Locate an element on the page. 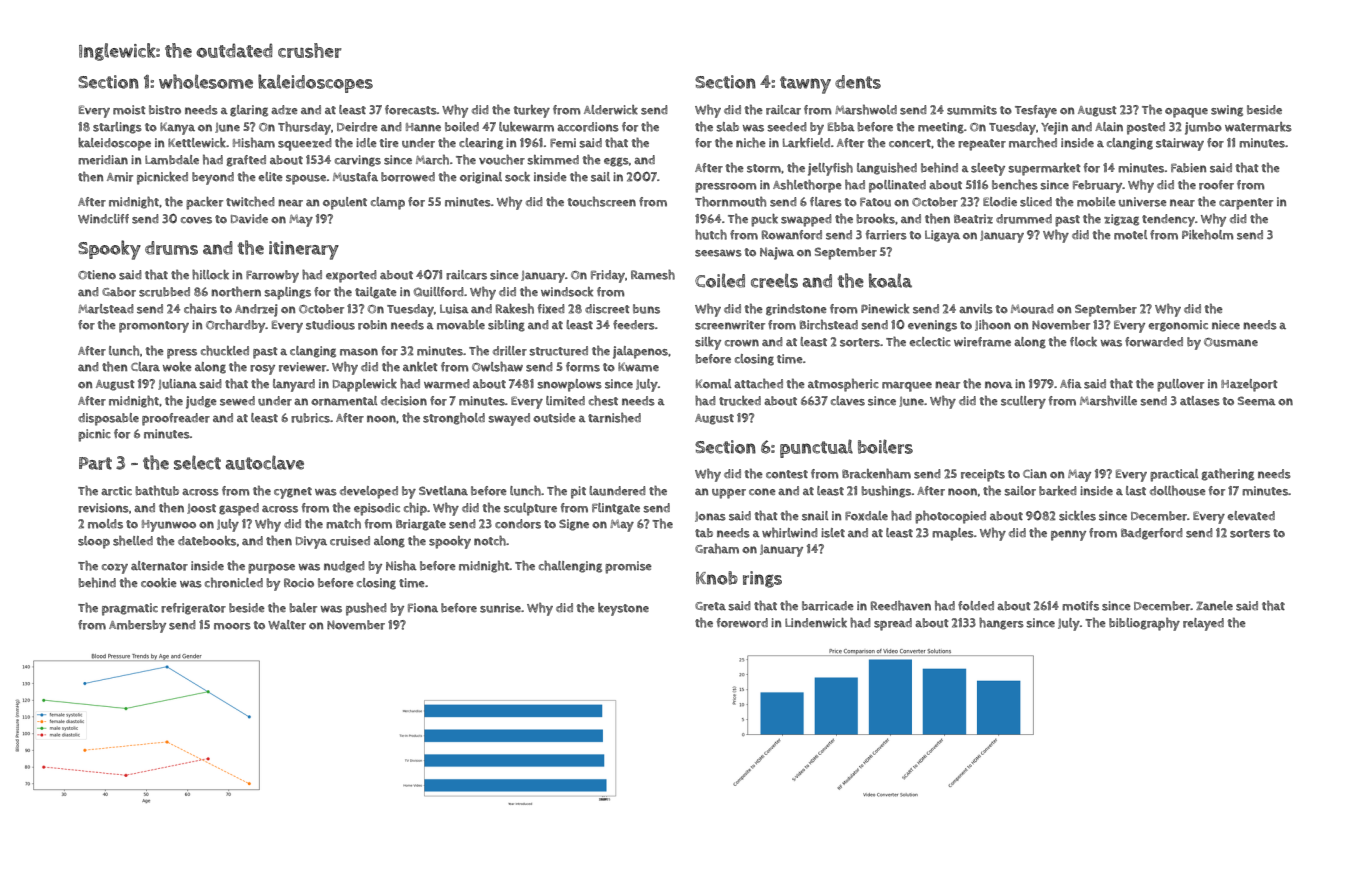 This image has width=1372, height=887. molds is located at coordinates (105, 524).
